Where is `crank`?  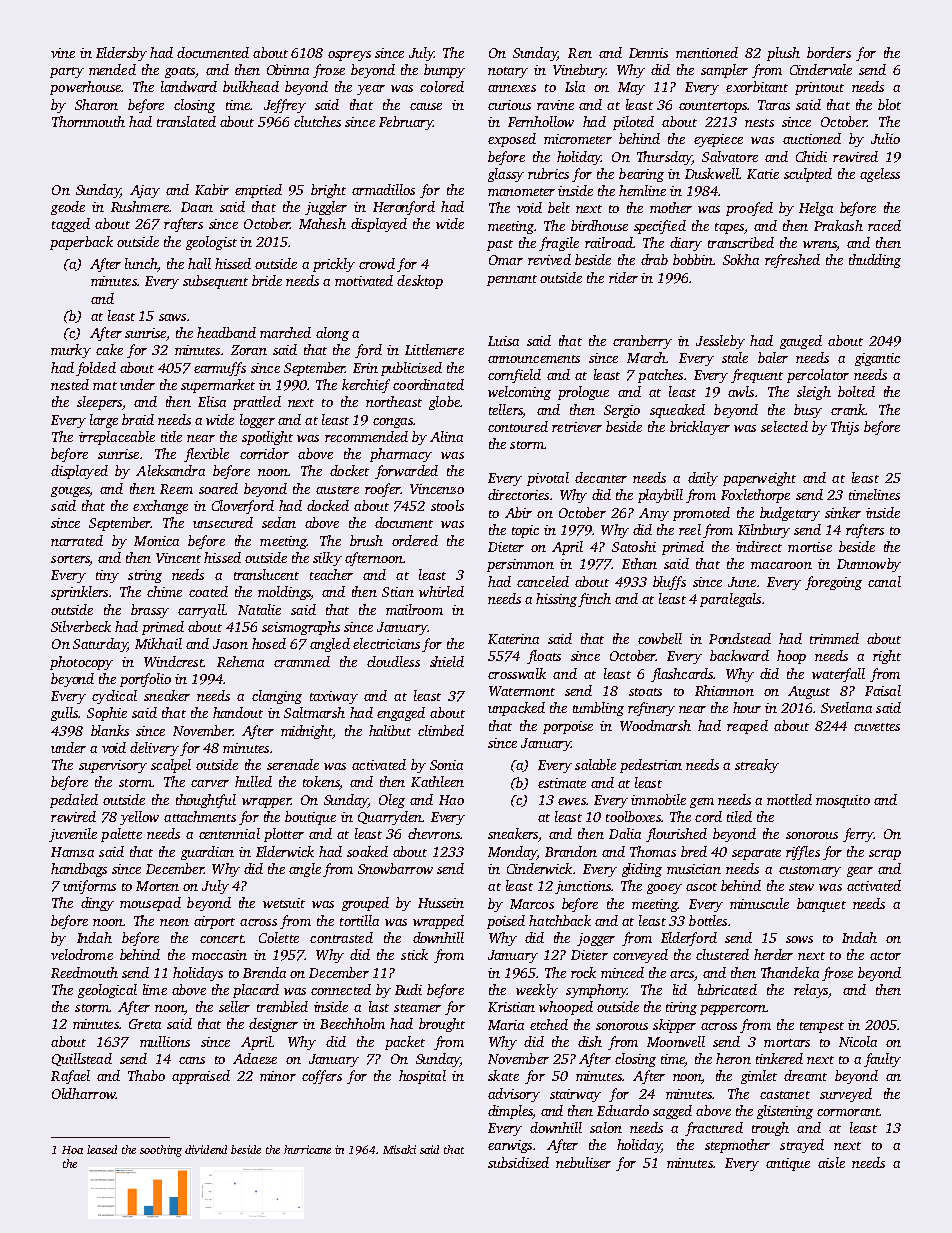 crank is located at coordinates (848, 409).
